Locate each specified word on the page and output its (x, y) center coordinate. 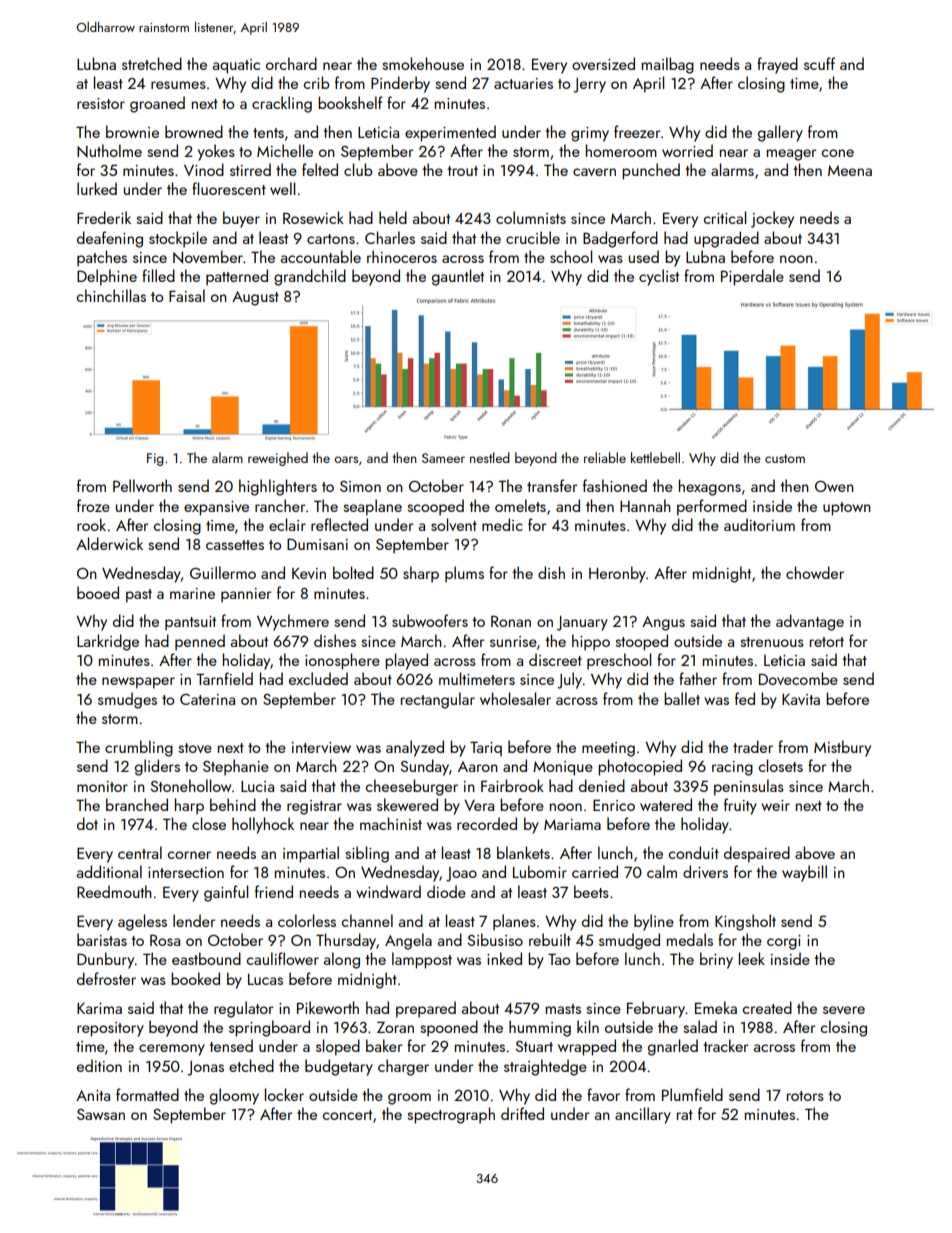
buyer (241, 219)
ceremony (172, 1050)
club (358, 169)
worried (687, 150)
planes (514, 922)
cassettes (235, 545)
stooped (641, 642)
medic (502, 524)
